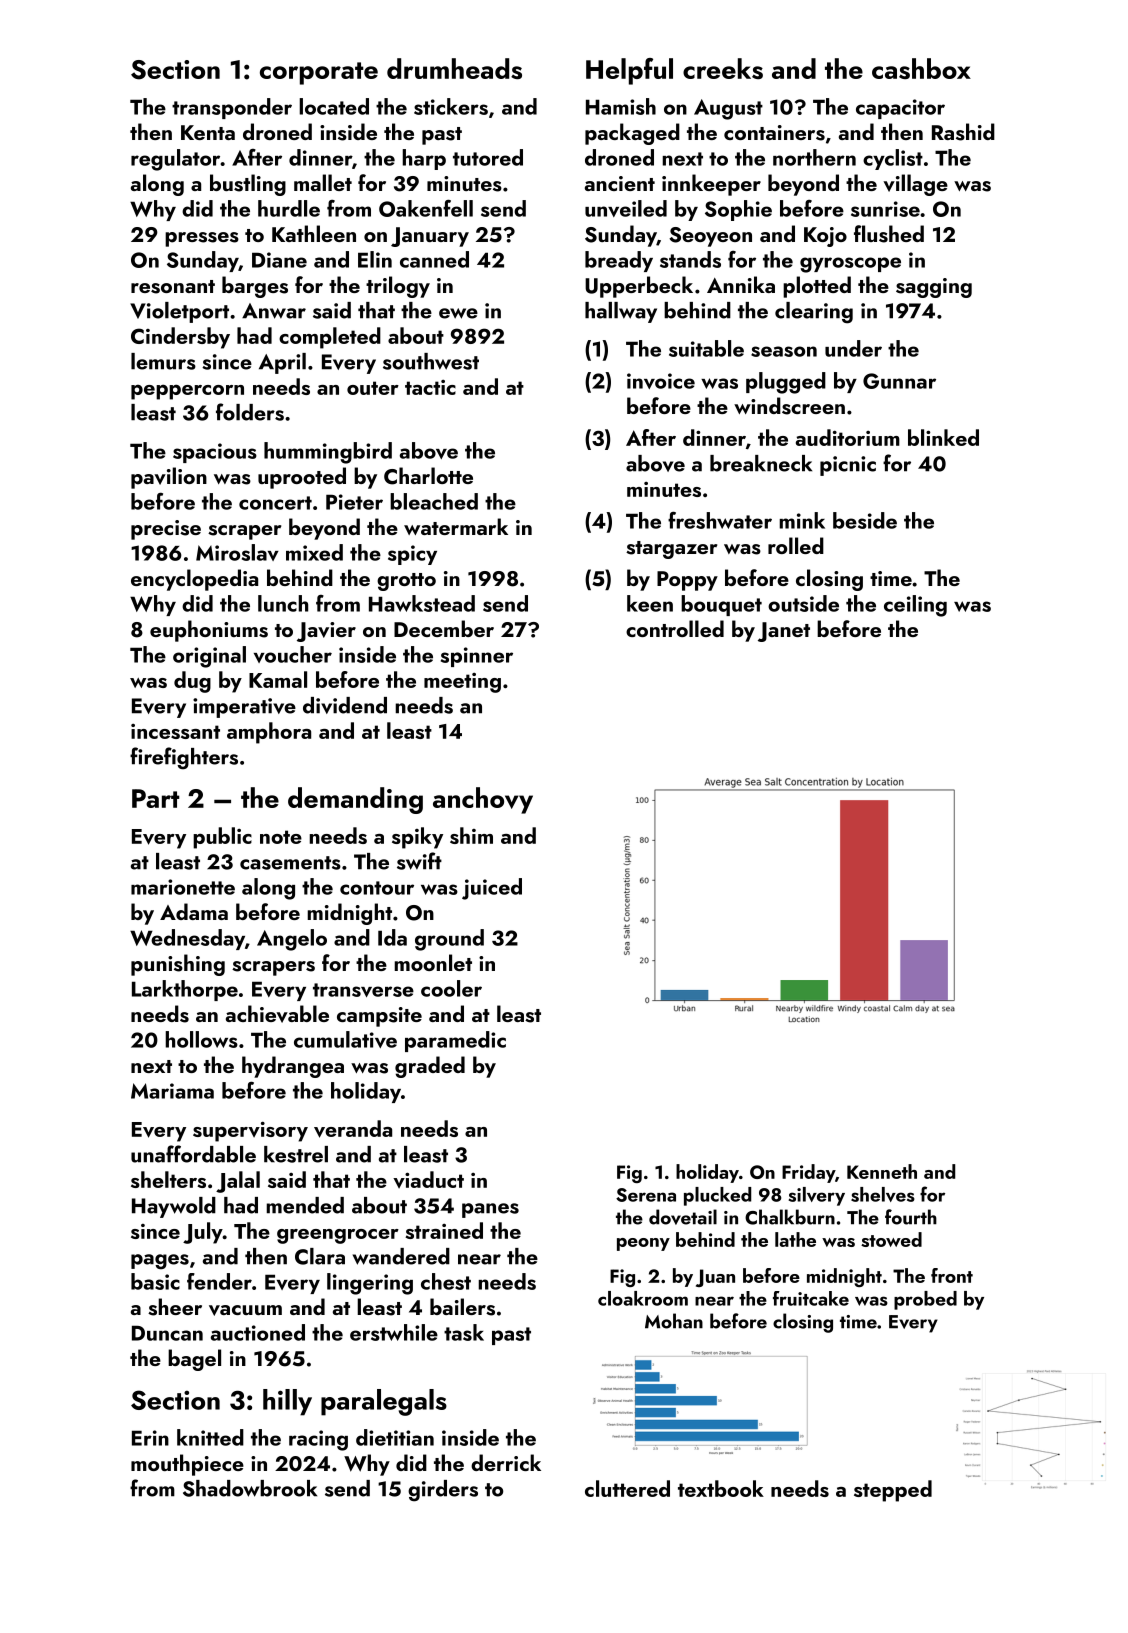 This screenshot has width=1128, height=1633. What do you see at coordinates (915, 606) in the screenshot?
I see `ceiling` at bounding box center [915, 606].
